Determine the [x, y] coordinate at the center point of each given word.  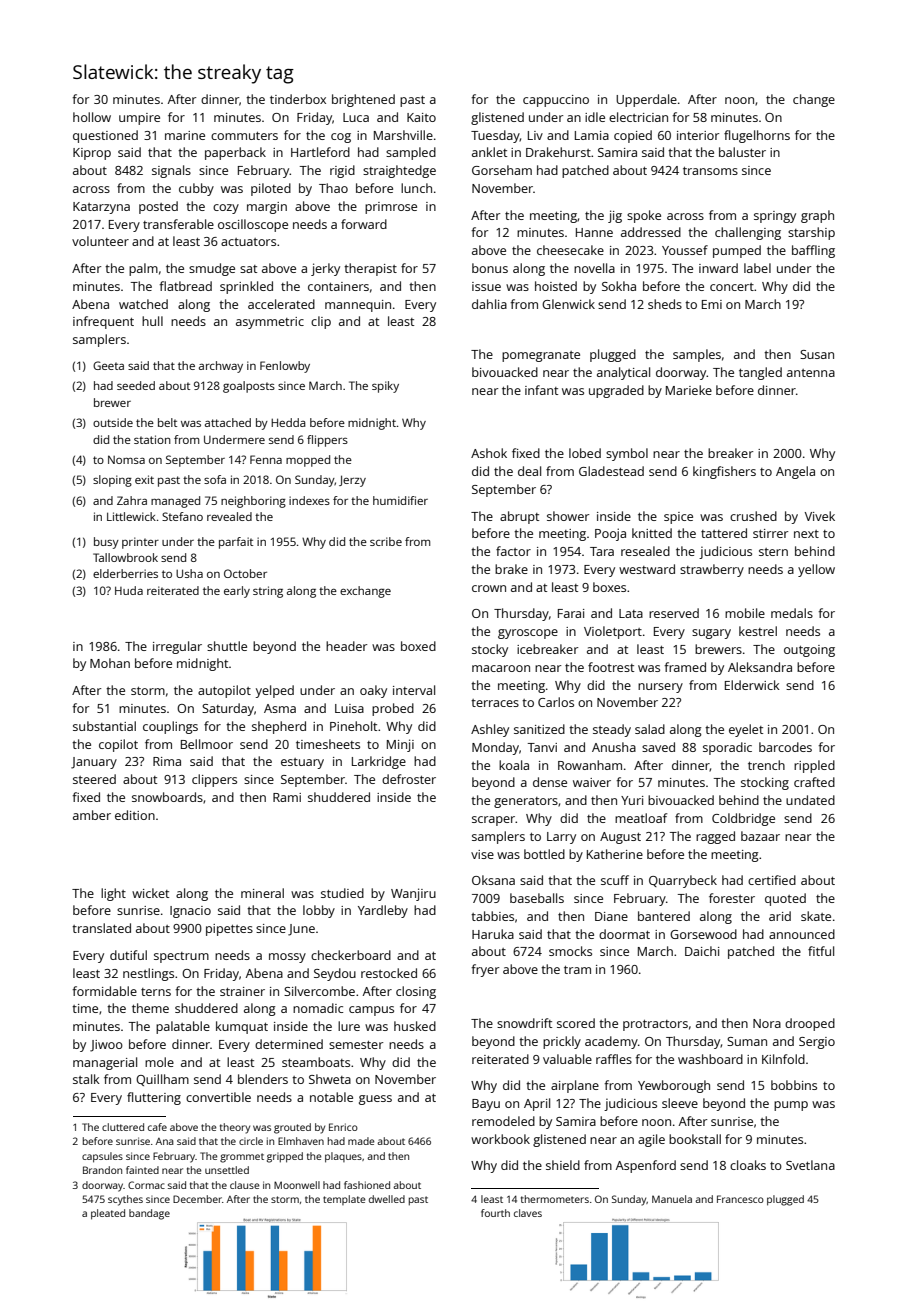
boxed [418, 646]
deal [529, 471]
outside [113, 422]
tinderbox [298, 99]
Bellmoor [207, 744]
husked [415, 1026]
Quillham [162, 1080]
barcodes [785, 747]
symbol [627, 454]
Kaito [421, 117]
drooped [810, 1024]
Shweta [330, 1079]
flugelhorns [757, 136]
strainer [242, 991]
